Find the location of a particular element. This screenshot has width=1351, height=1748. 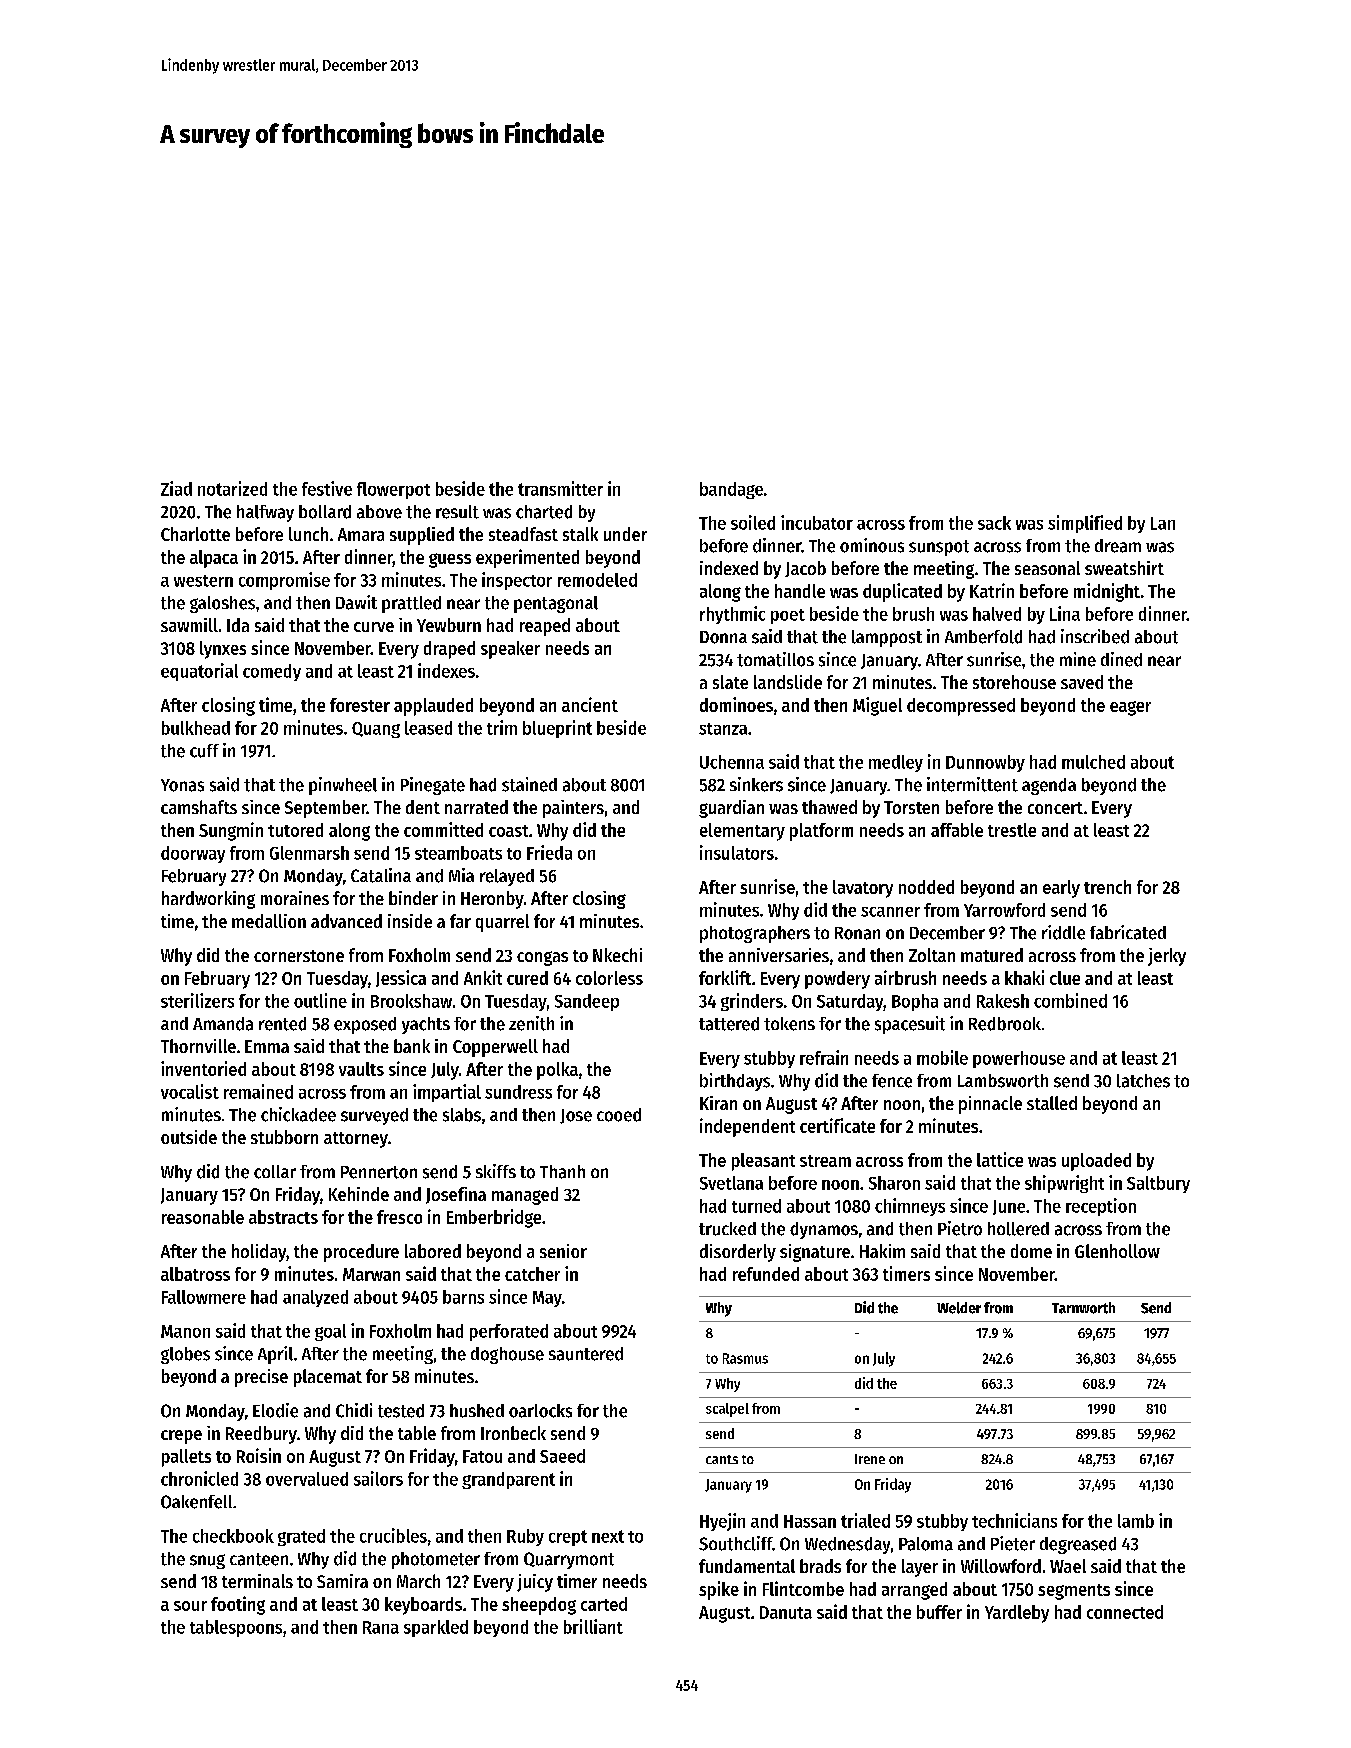

tokens is located at coordinates (789, 1024).
